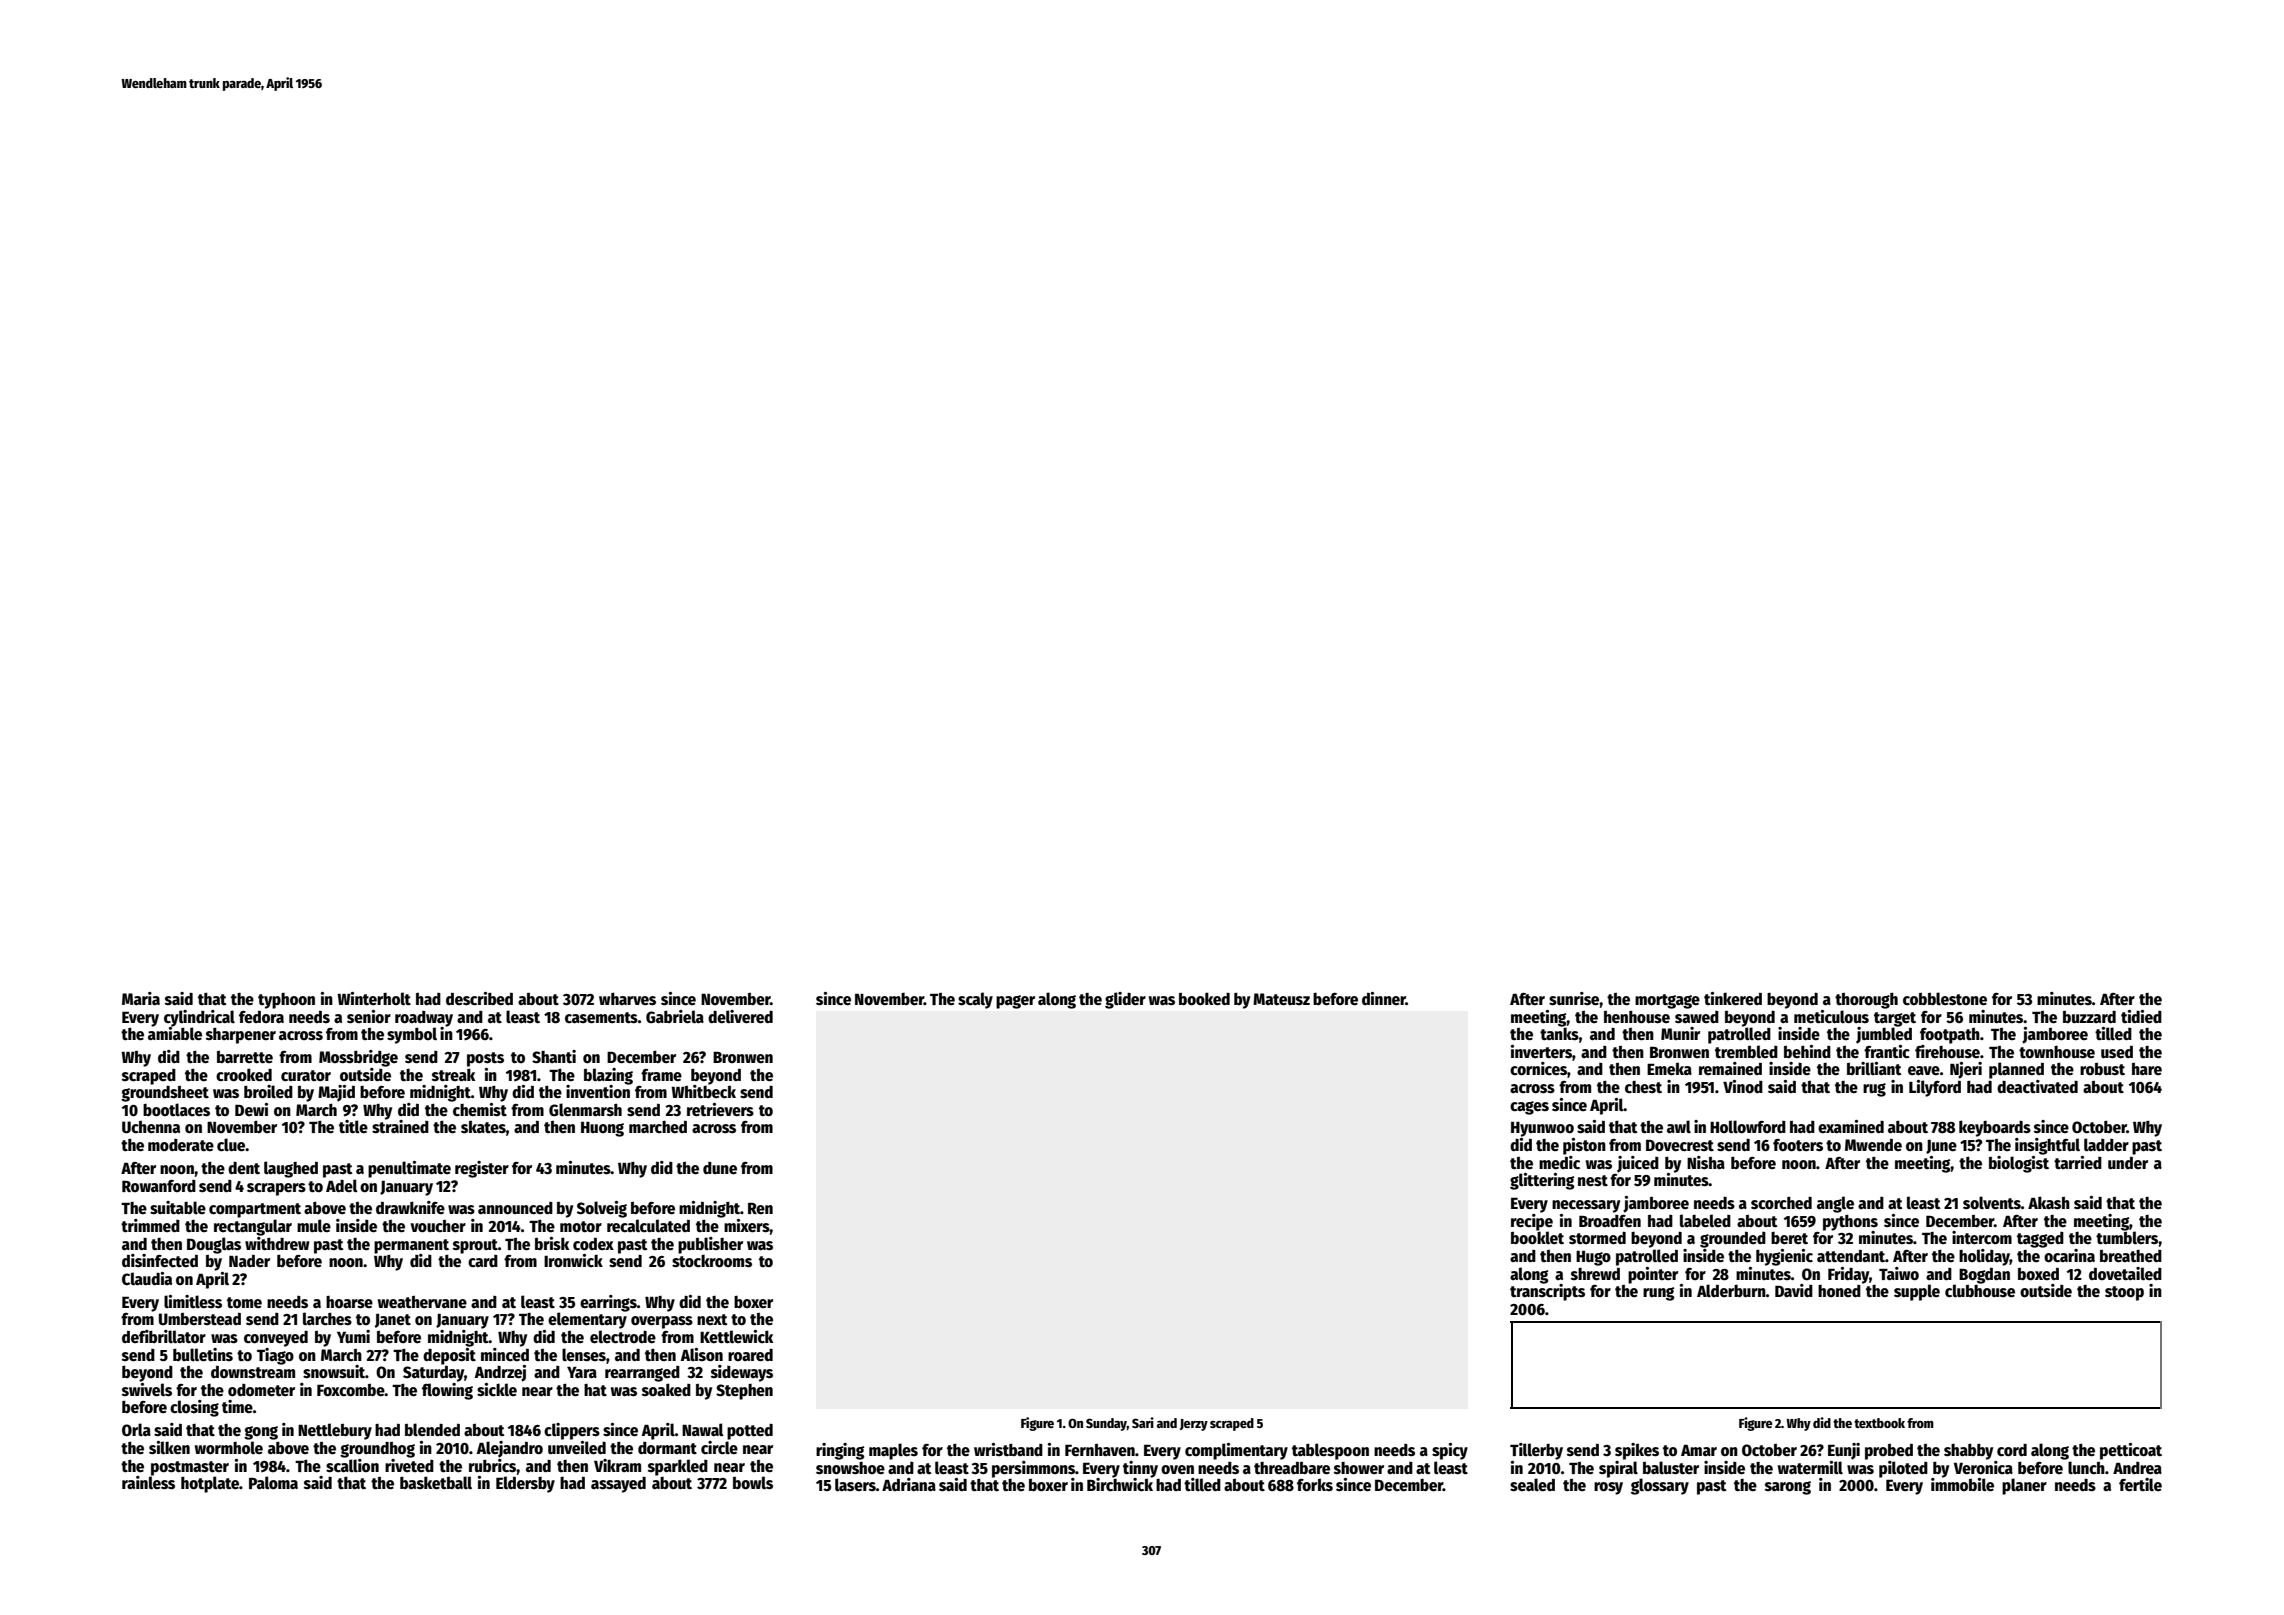 This screenshot has width=2284, height=1615. Describe the element at coordinates (1194, 1425) in the screenshot. I see `Jerzy` at that location.
